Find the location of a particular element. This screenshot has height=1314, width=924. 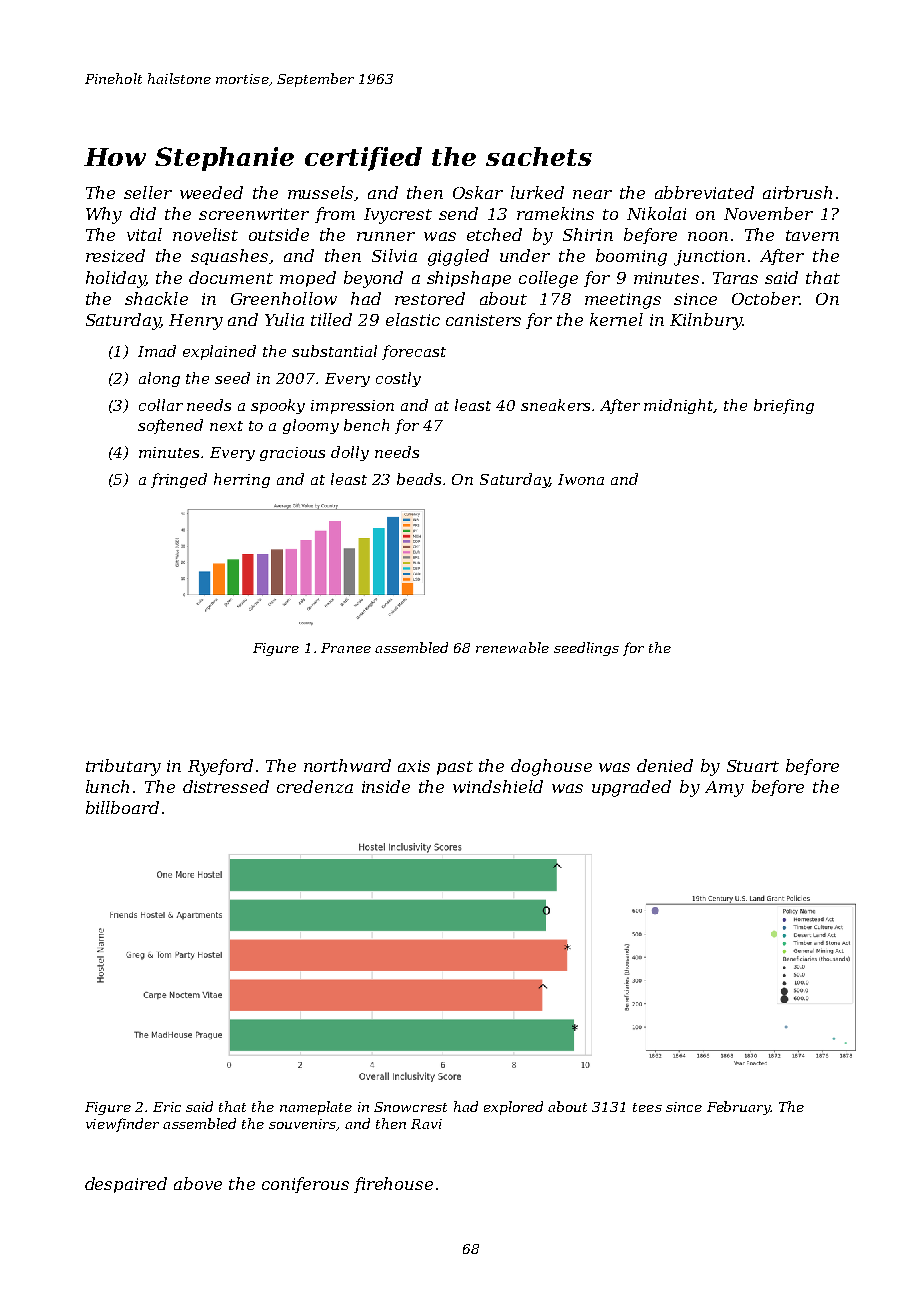

midnight is located at coordinates (679, 406).
